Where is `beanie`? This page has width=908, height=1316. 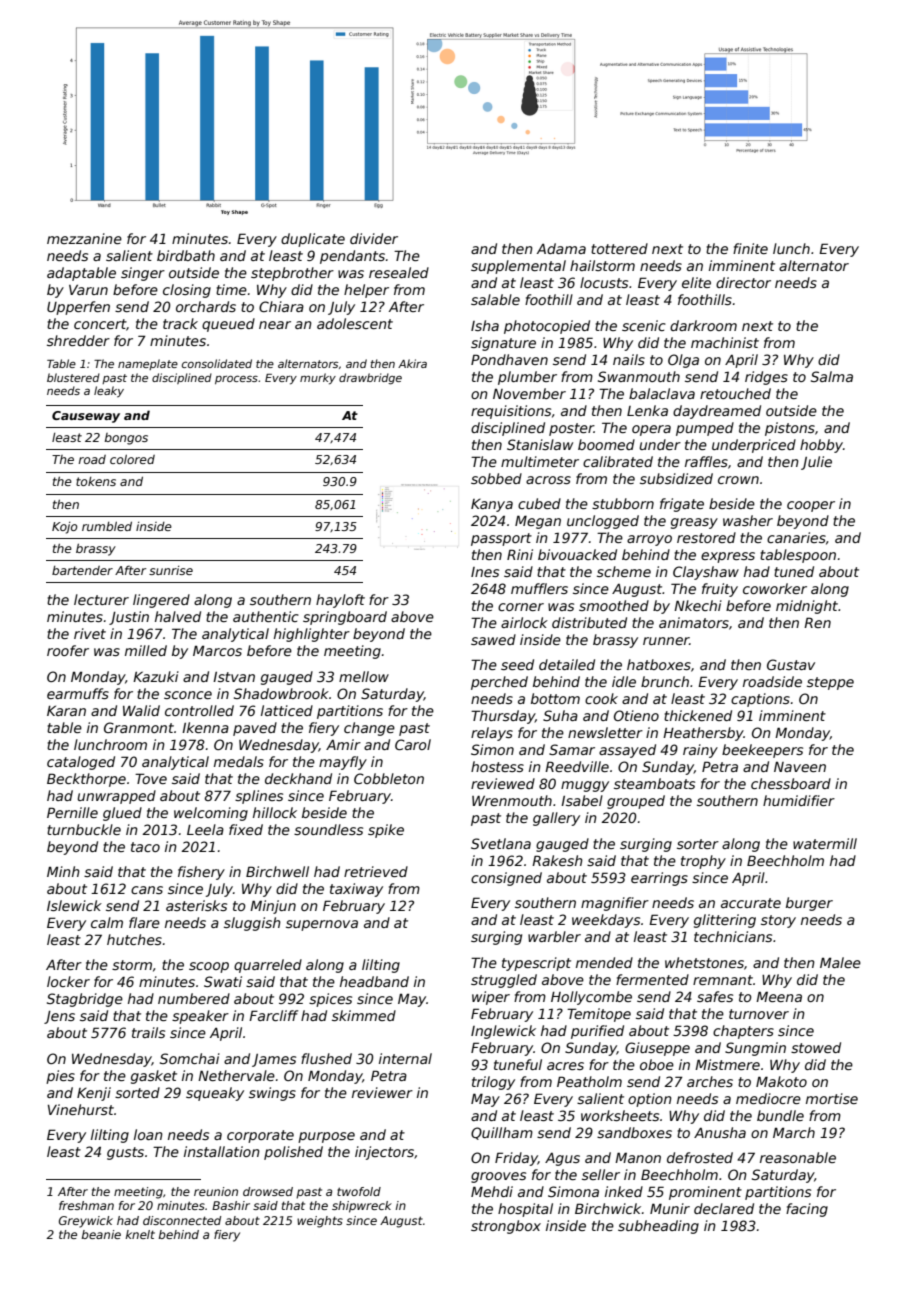
beanie is located at coordinates (101, 1234).
